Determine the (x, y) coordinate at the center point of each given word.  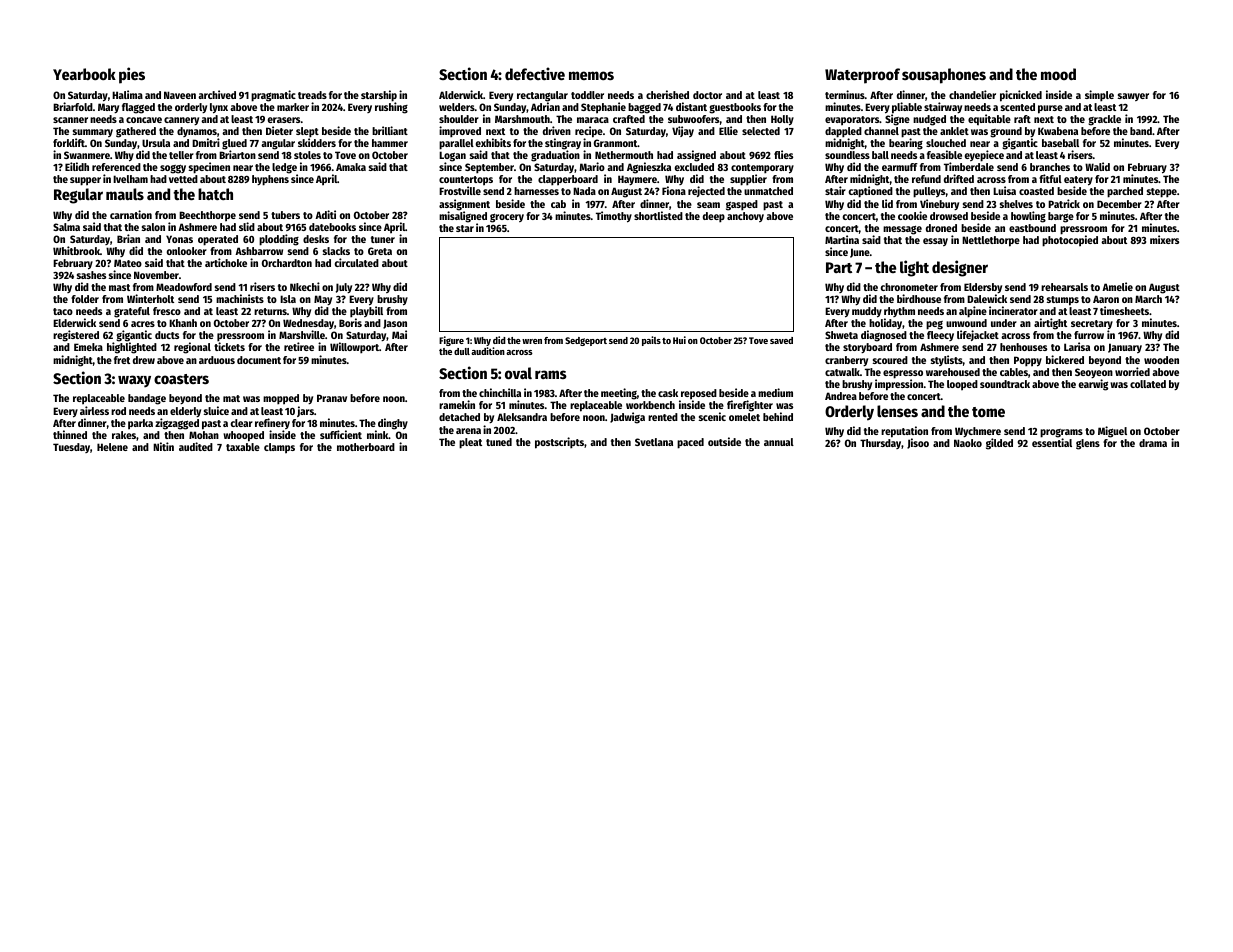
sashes (91, 275)
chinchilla (500, 392)
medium (775, 392)
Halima (127, 94)
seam (708, 205)
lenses (897, 411)
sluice (216, 410)
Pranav (332, 398)
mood (1058, 74)
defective (535, 73)
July (344, 288)
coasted (1036, 191)
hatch (215, 194)
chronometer (909, 287)
